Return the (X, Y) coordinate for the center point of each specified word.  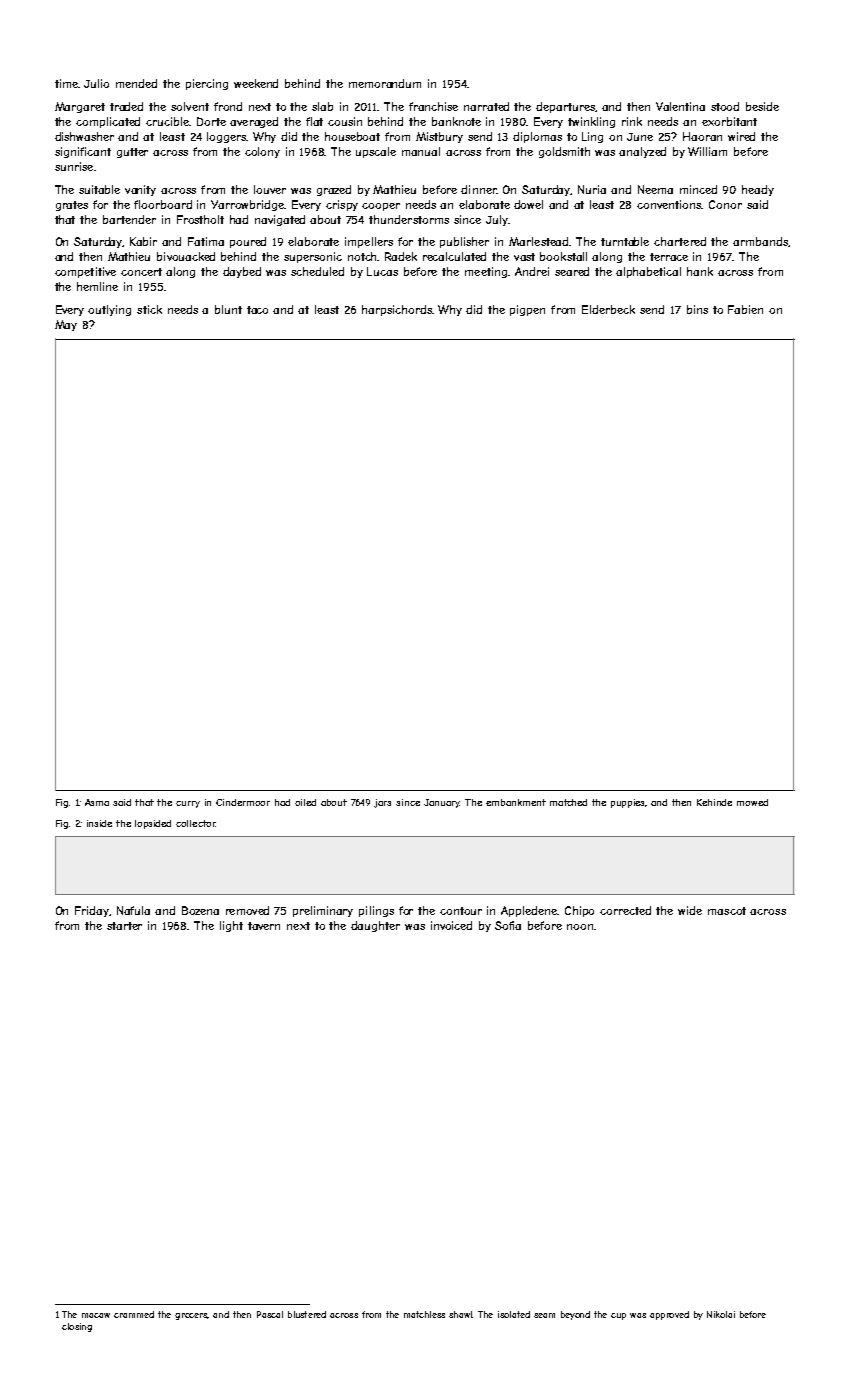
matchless (424, 1314)
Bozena (200, 910)
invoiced (451, 925)
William (707, 151)
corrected (625, 910)
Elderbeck (608, 309)
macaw (96, 1315)
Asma (97, 802)
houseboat (352, 136)
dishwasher (84, 136)
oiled (305, 802)
